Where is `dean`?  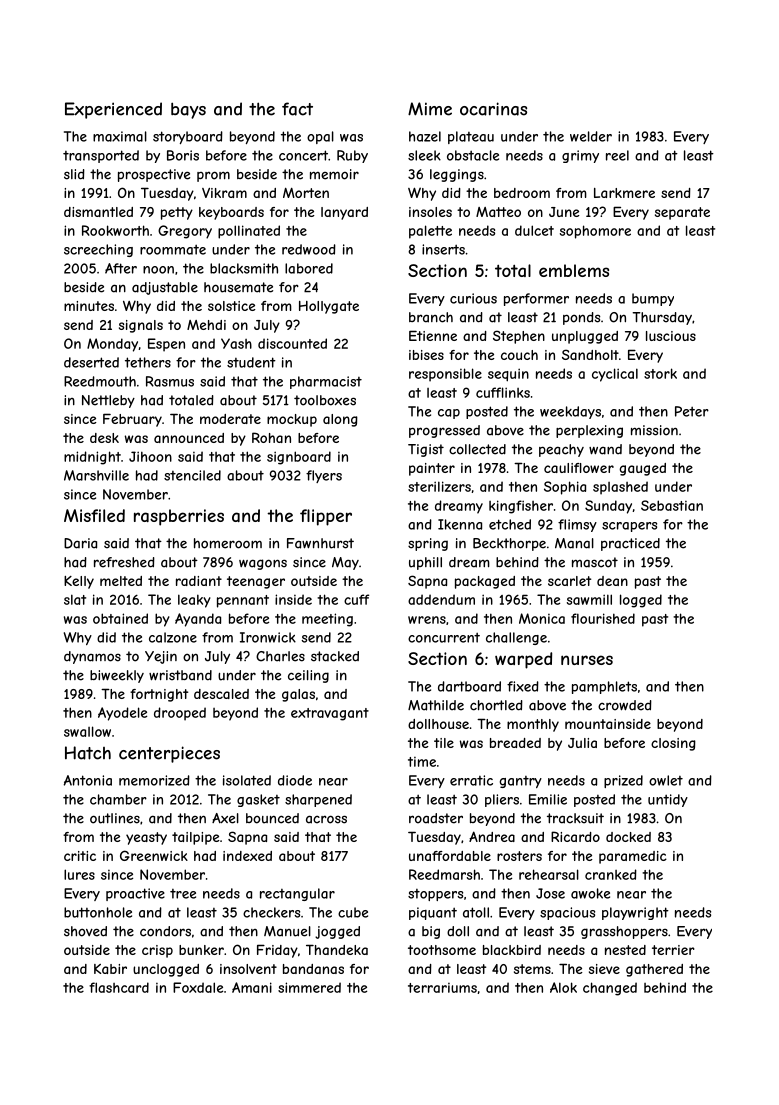
dean is located at coordinates (612, 581).
